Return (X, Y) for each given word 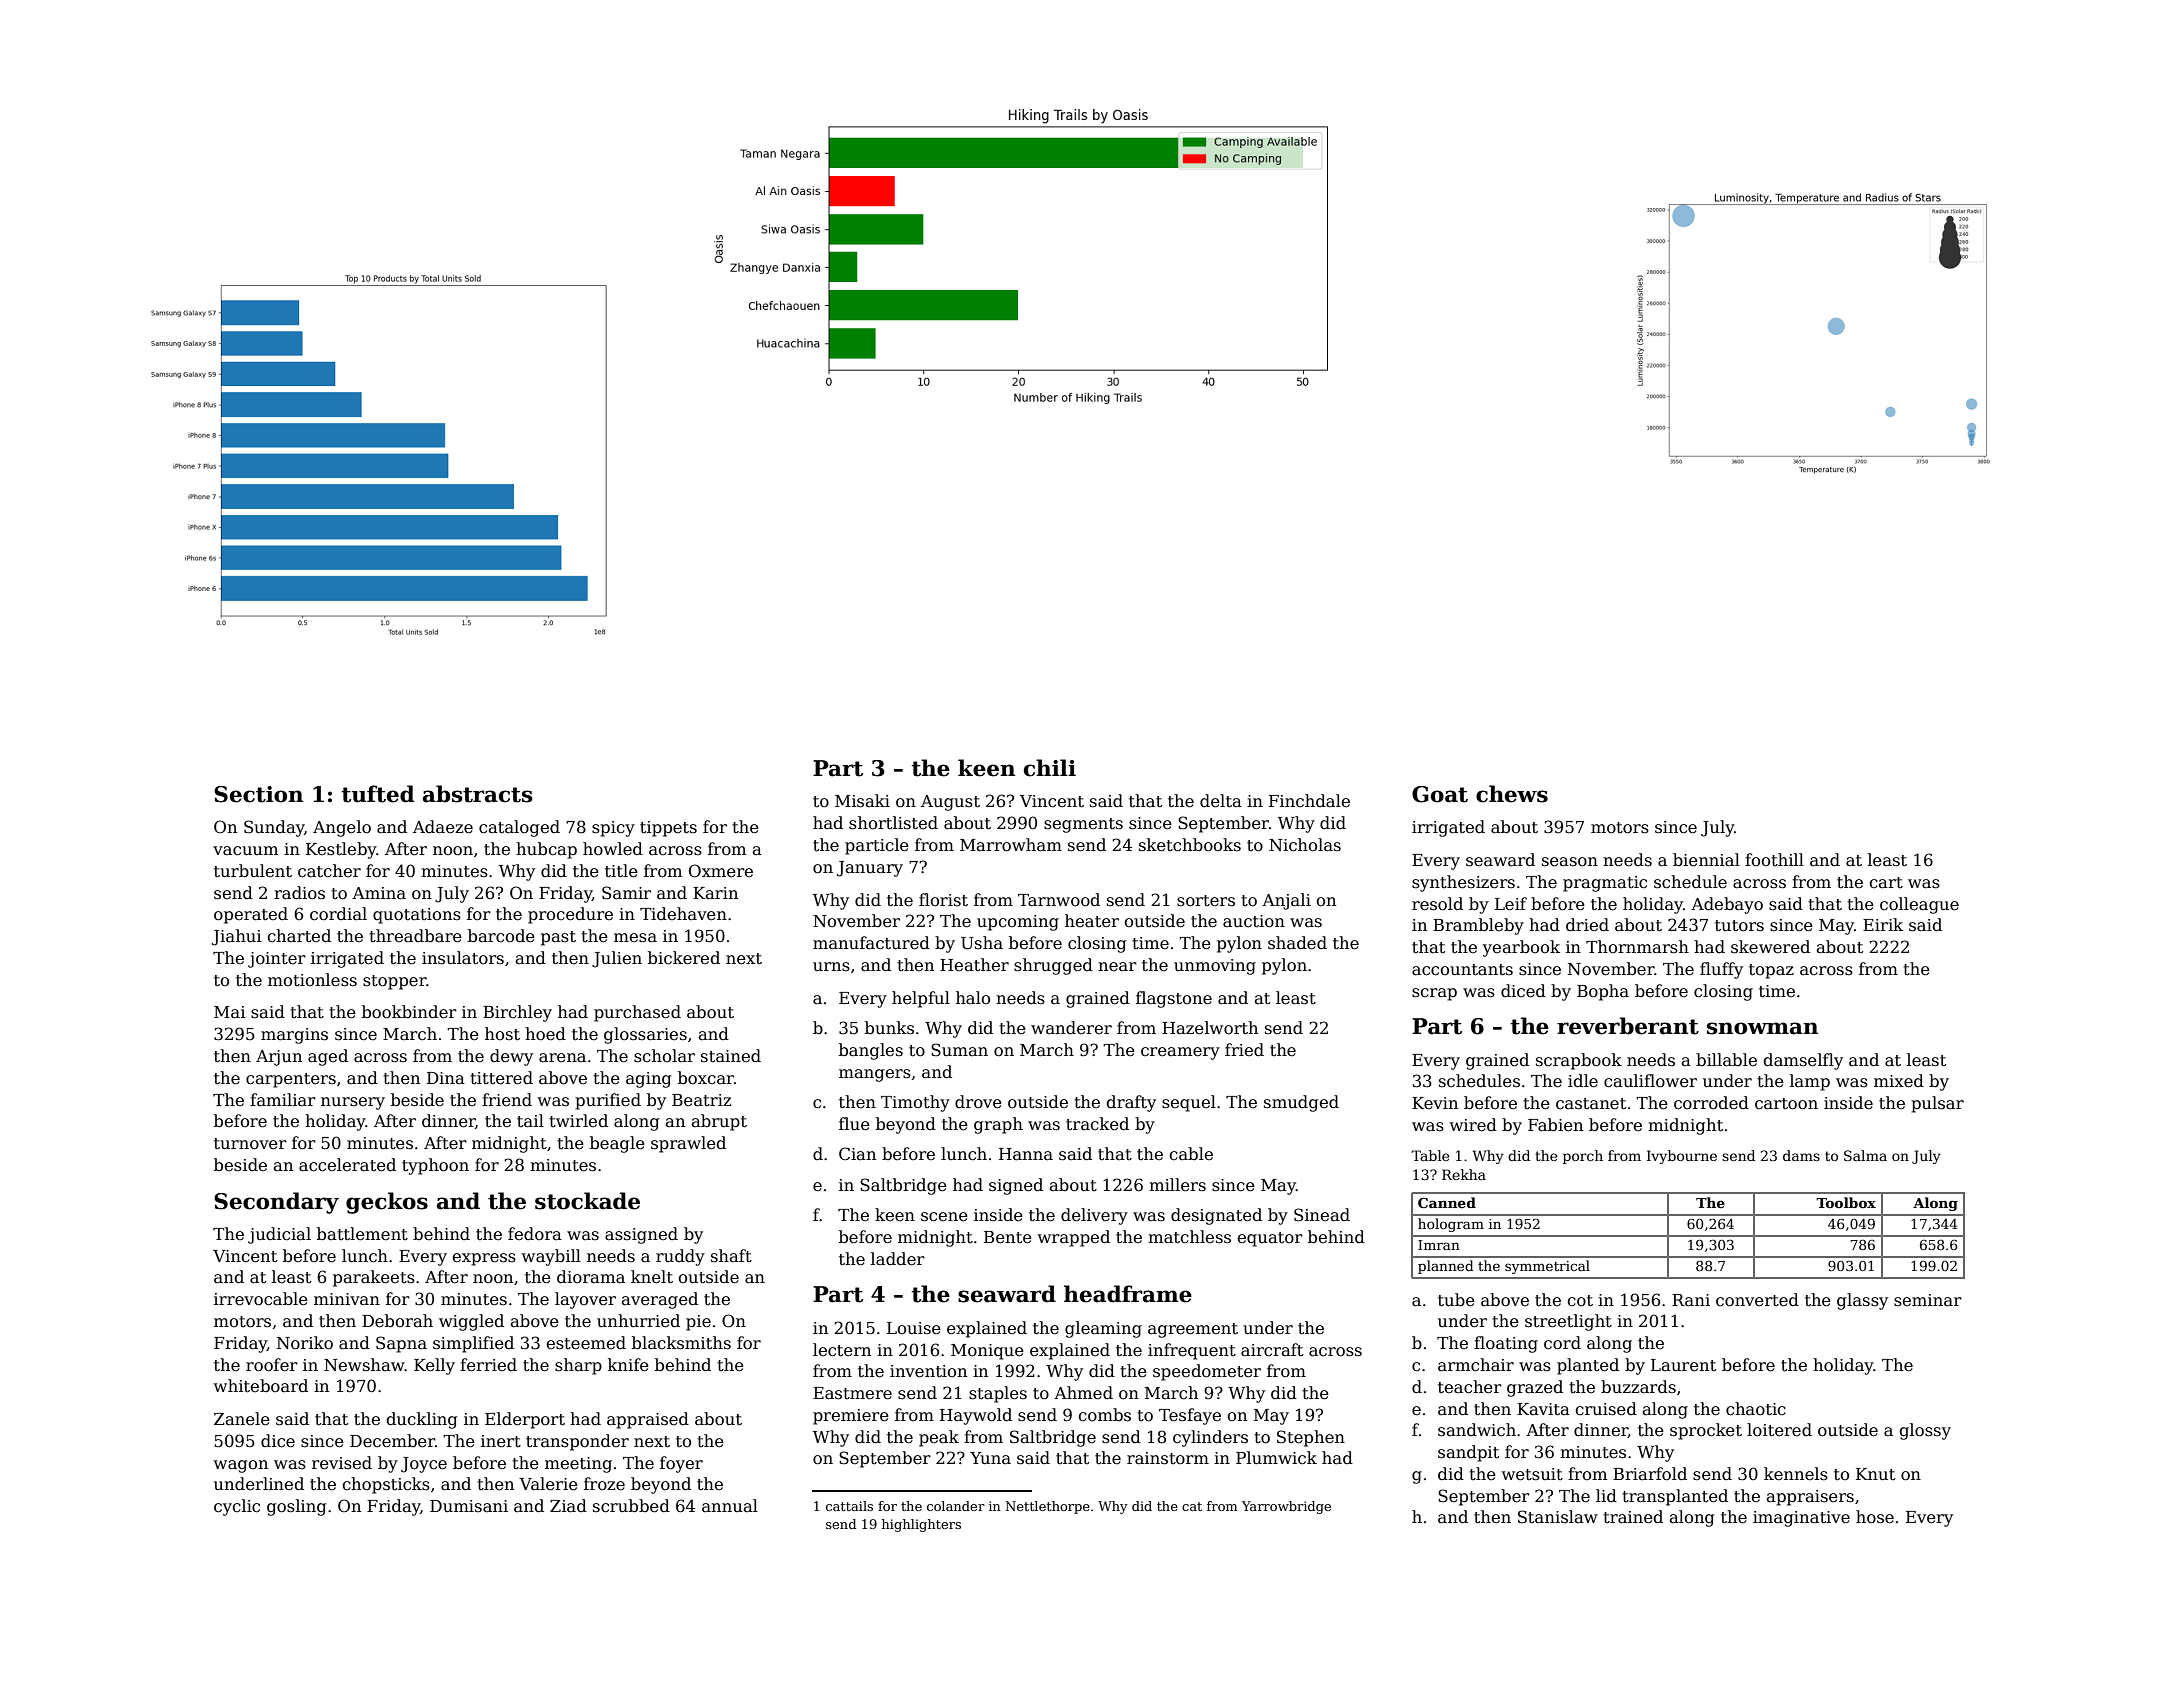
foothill (1774, 859)
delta (1221, 801)
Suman (959, 1050)
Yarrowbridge (1286, 1507)
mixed (1899, 1081)
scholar (664, 1056)
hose (1875, 1517)
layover (585, 1300)
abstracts (478, 794)
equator (1270, 1239)
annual (730, 1506)
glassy (1862, 1301)
